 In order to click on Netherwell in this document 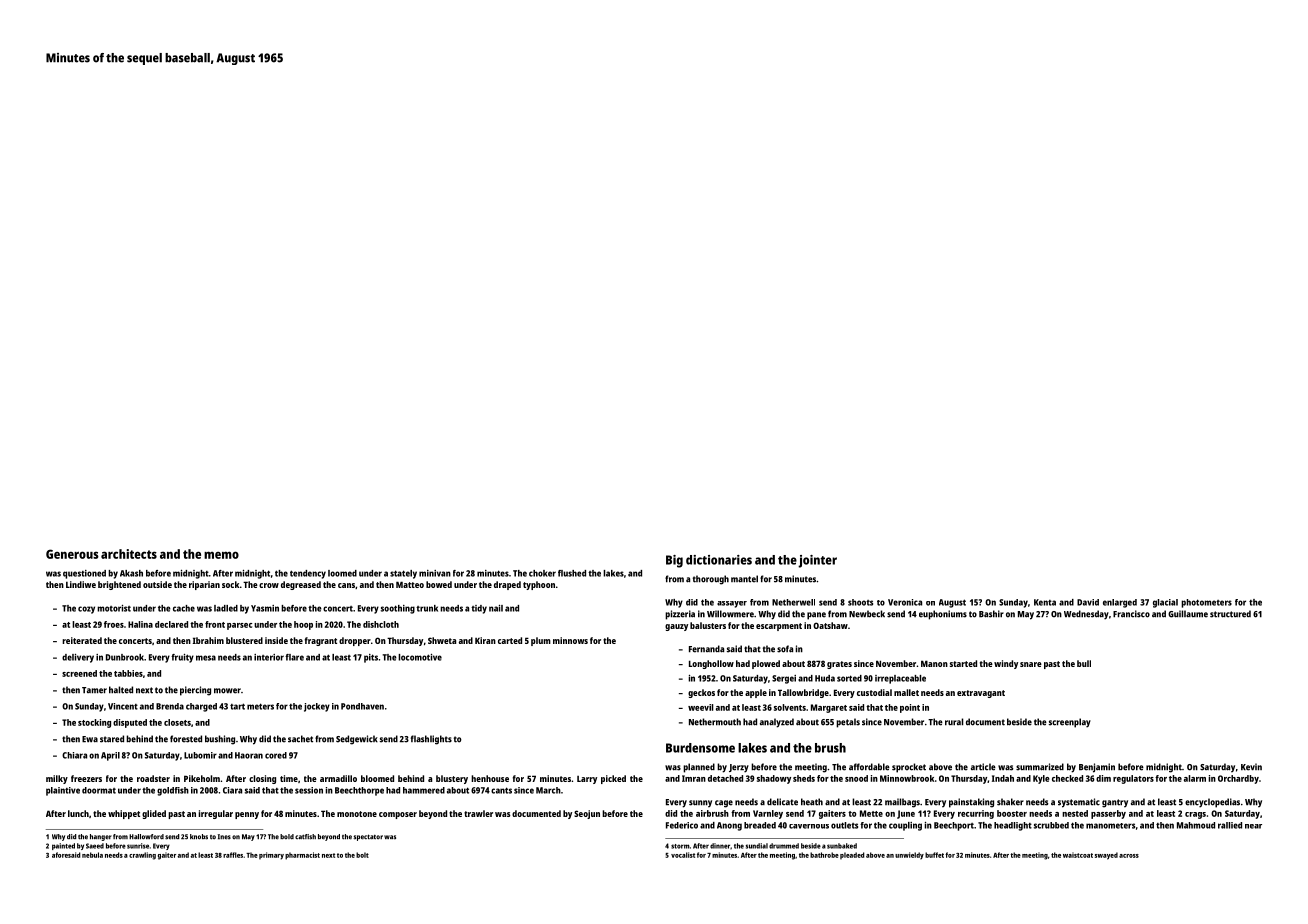, I will do `click(793, 602)`.
